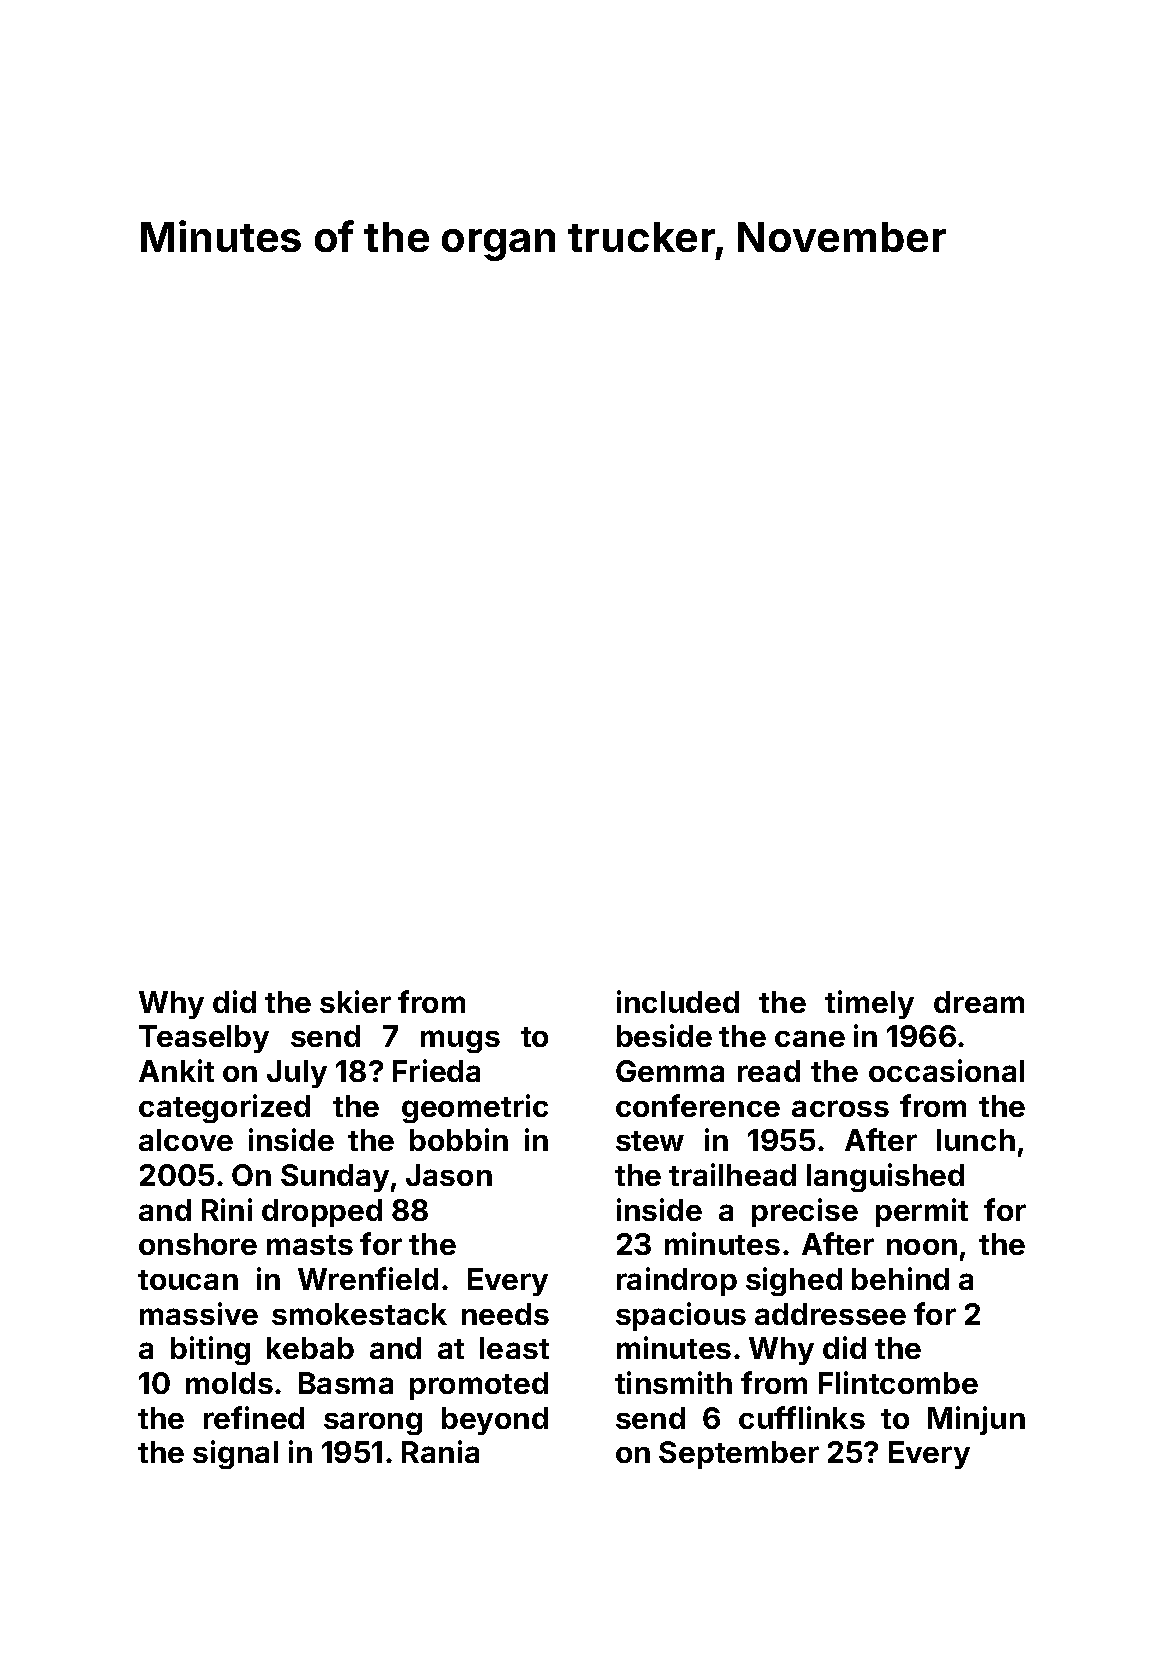 The height and width of the screenshot is (1654, 1165). Describe the element at coordinates (505, 1314) in the screenshot. I see `needs` at that location.
